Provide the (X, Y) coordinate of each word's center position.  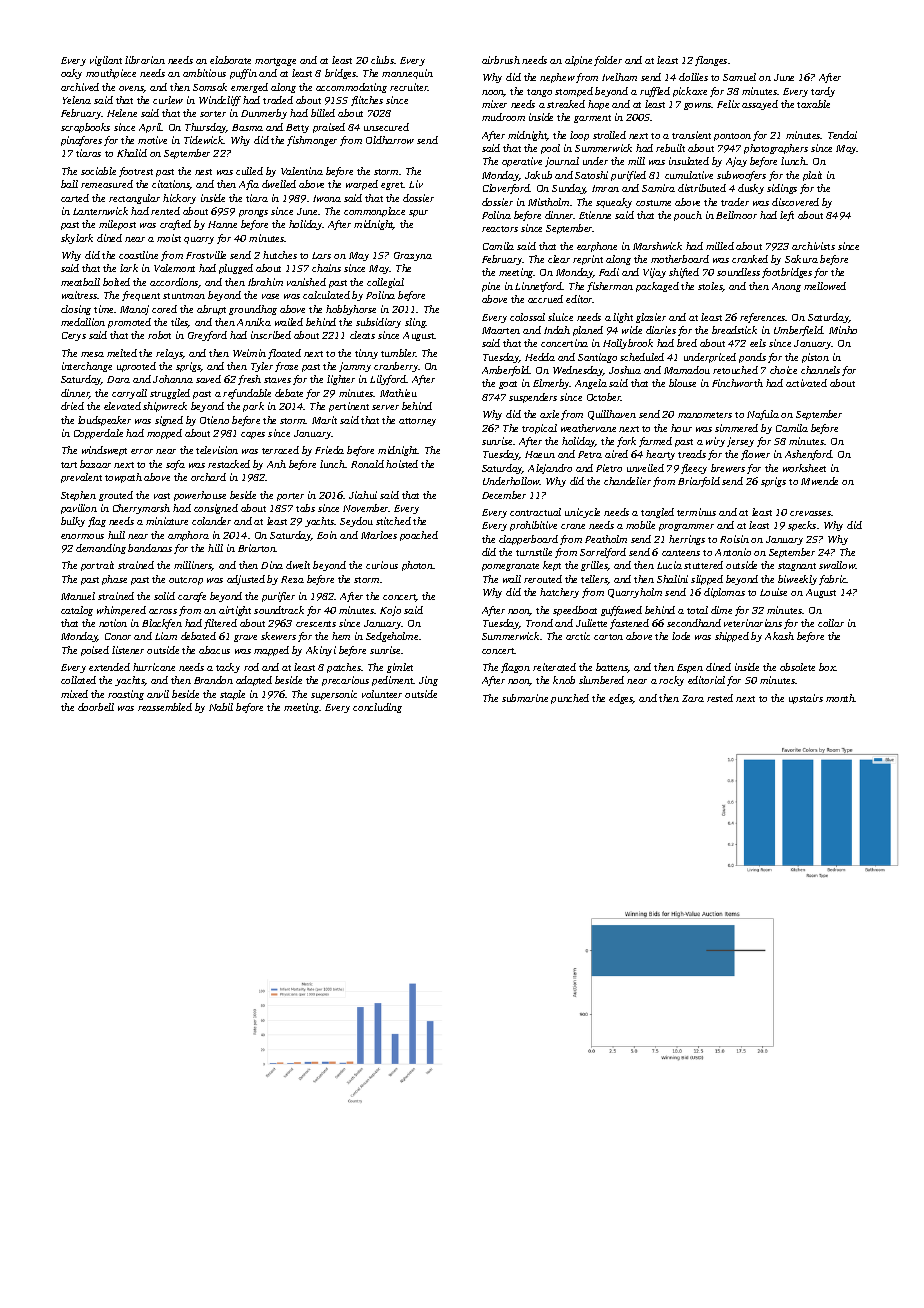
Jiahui (363, 495)
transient (691, 135)
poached (419, 536)
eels (758, 343)
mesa (92, 354)
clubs (382, 60)
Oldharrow (390, 140)
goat (508, 385)
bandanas (150, 548)
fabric (833, 580)
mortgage (275, 62)
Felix (728, 104)
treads (692, 454)
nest (203, 172)
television (217, 450)
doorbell (96, 707)
